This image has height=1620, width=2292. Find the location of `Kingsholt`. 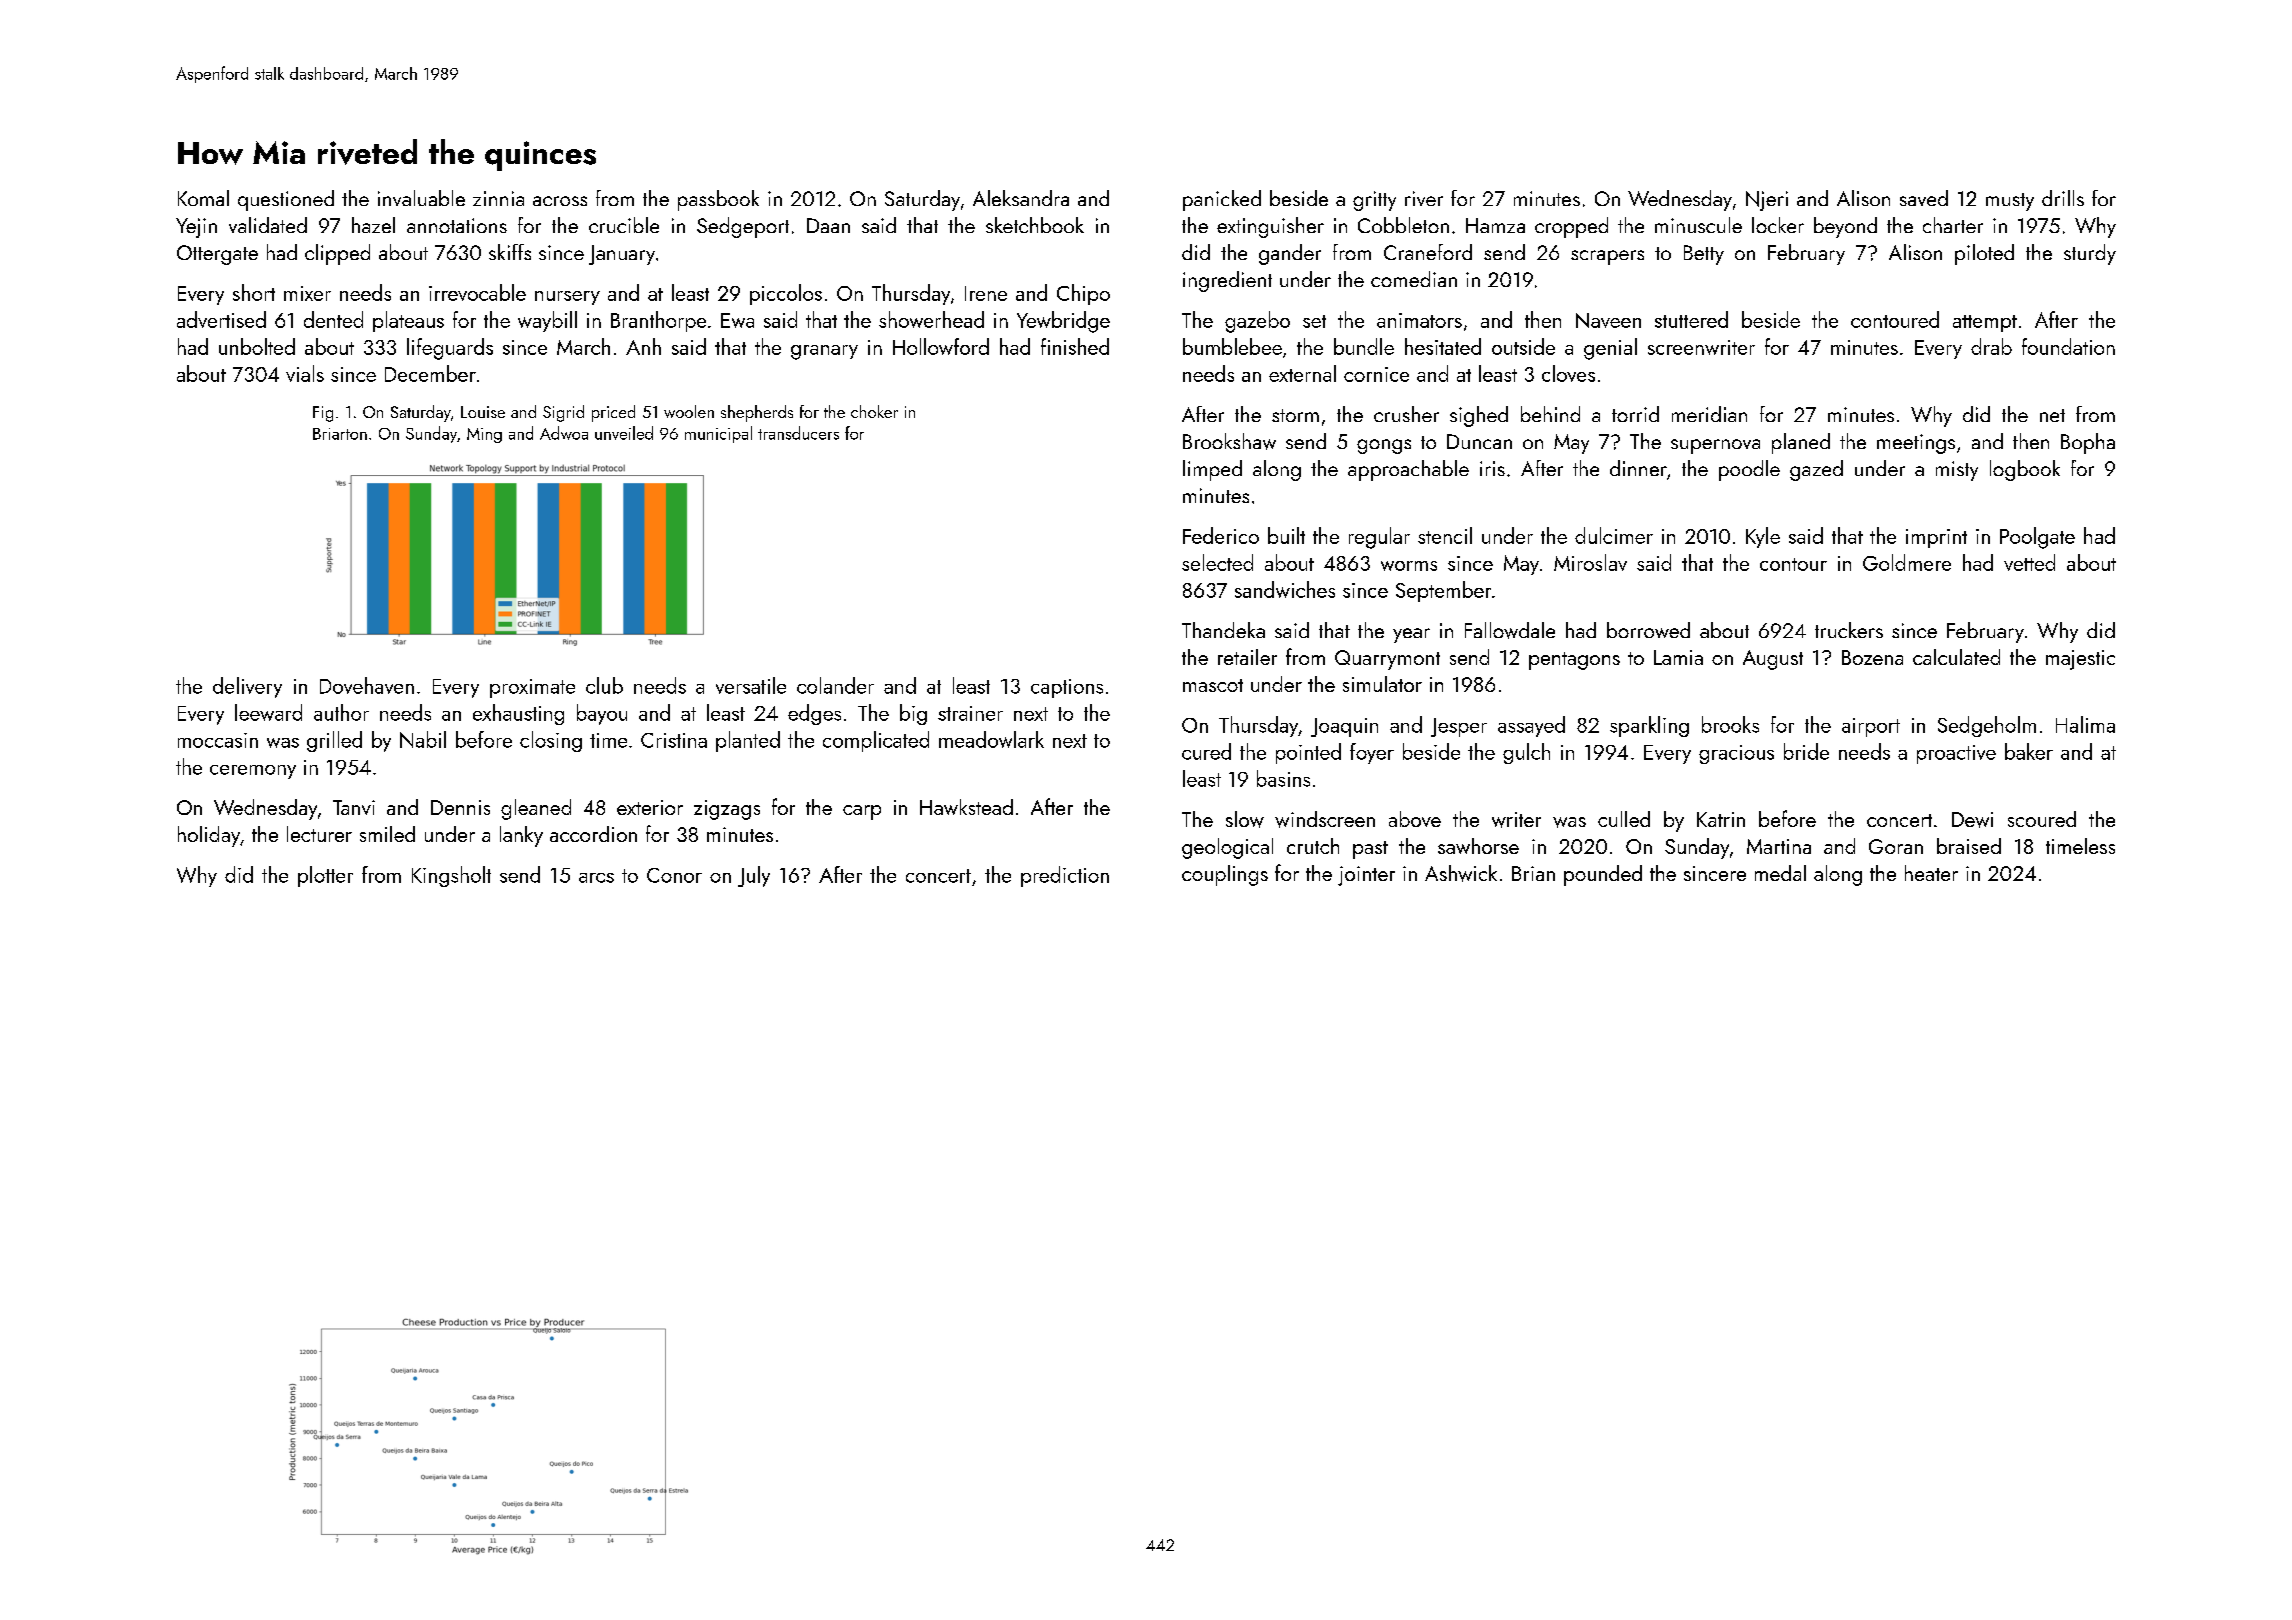

Kingsholt is located at coordinates (451, 876).
